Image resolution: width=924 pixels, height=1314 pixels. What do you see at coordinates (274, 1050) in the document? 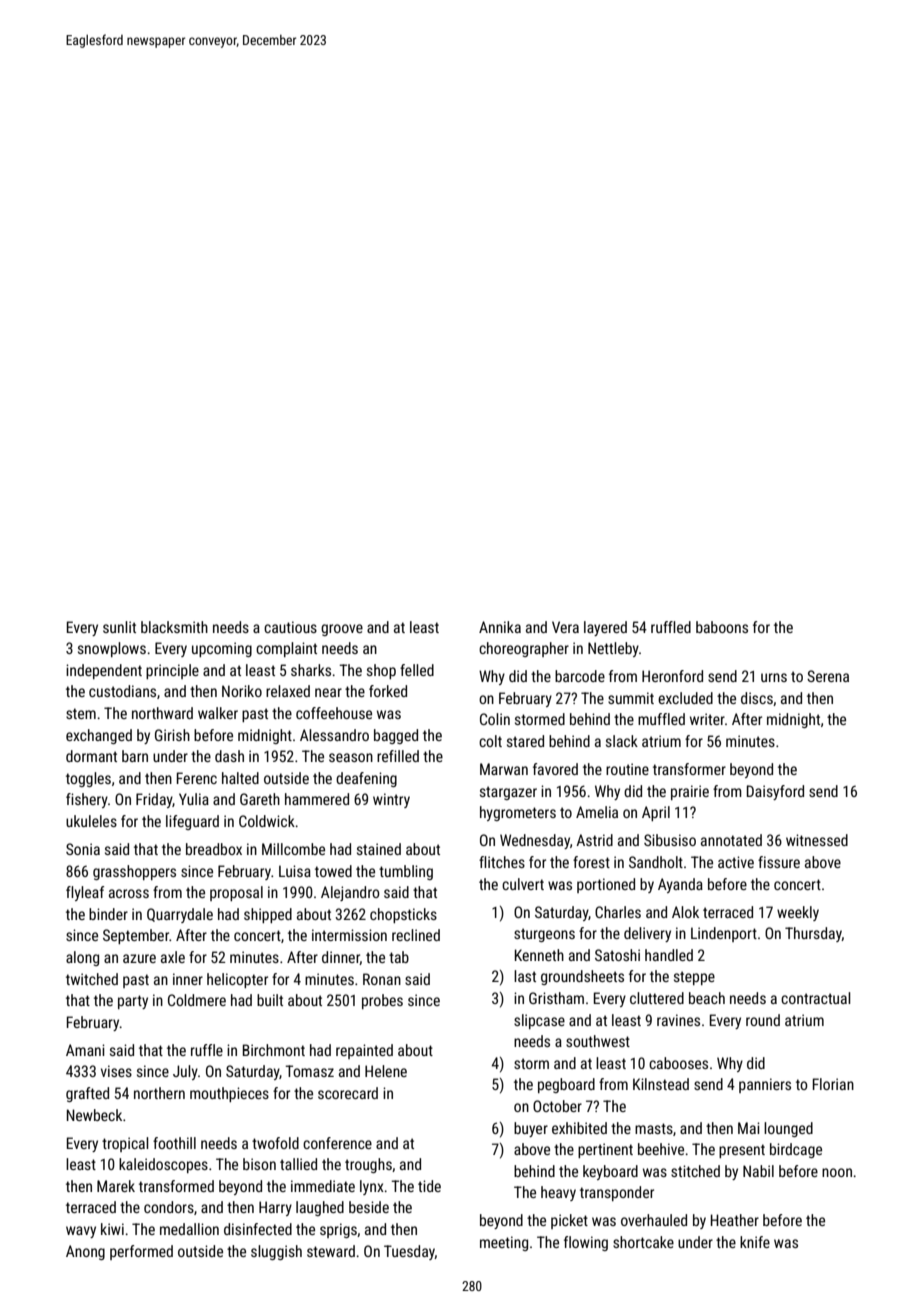
I see `Birchmont` at bounding box center [274, 1050].
